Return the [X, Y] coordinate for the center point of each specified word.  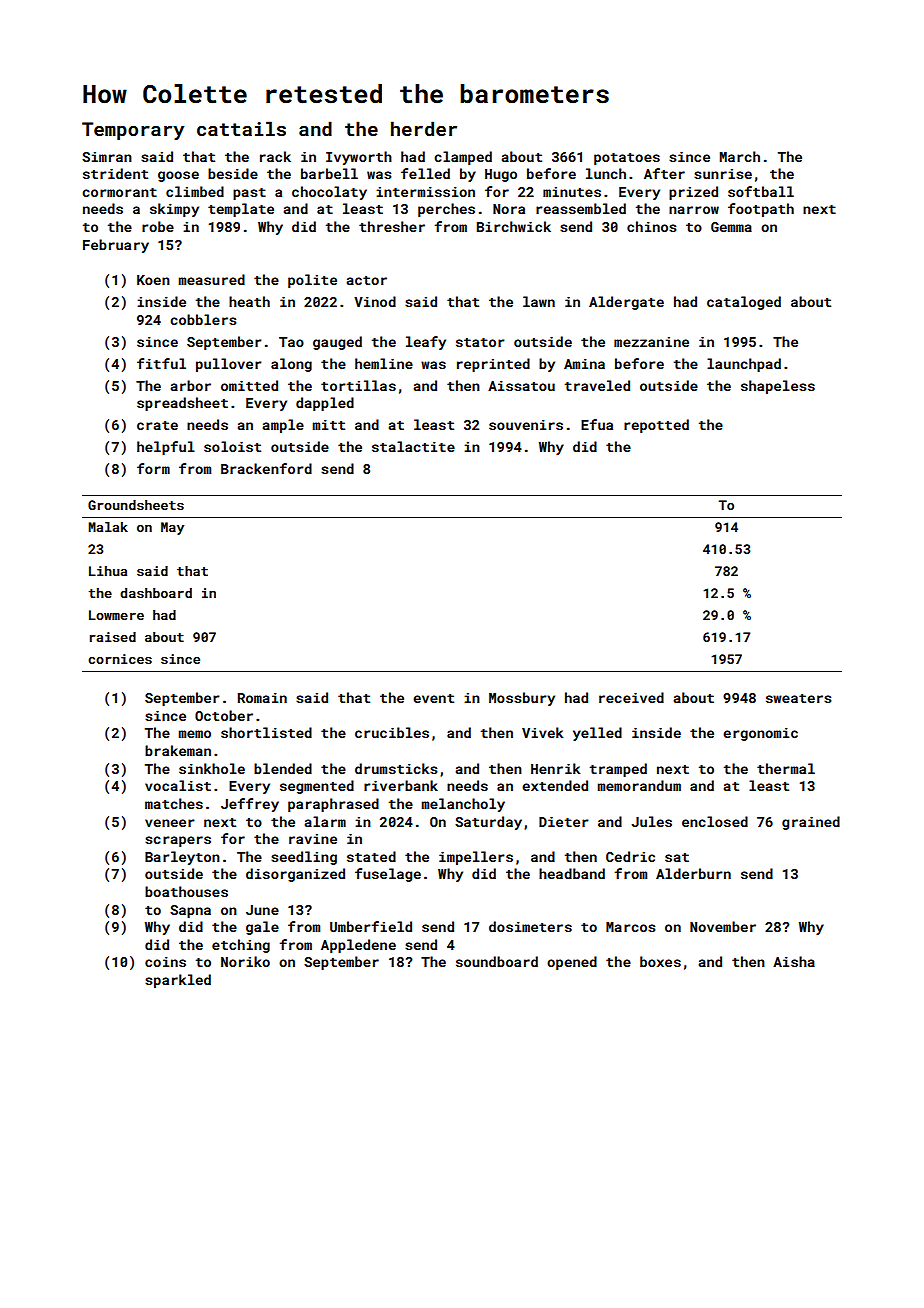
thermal [786, 768]
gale [262, 928]
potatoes [627, 159]
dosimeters [530, 926]
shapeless [778, 387]
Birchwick [514, 226]
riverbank [401, 785]
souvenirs [526, 425]
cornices [120, 659]
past [249, 194]
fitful [161, 363]
